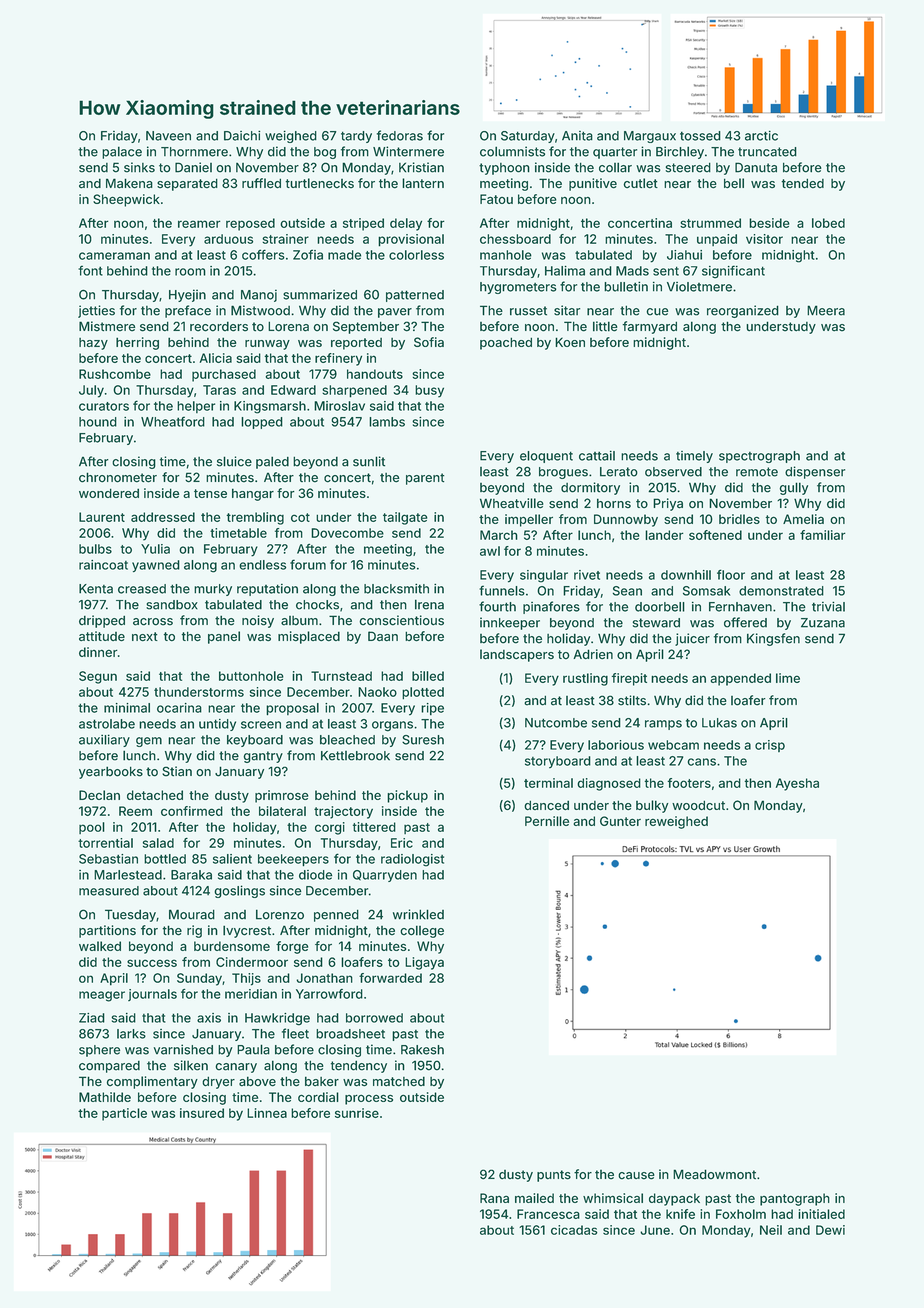  Describe the element at coordinates (423, 740) in the screenshot. I see `Suresh` at that location.
